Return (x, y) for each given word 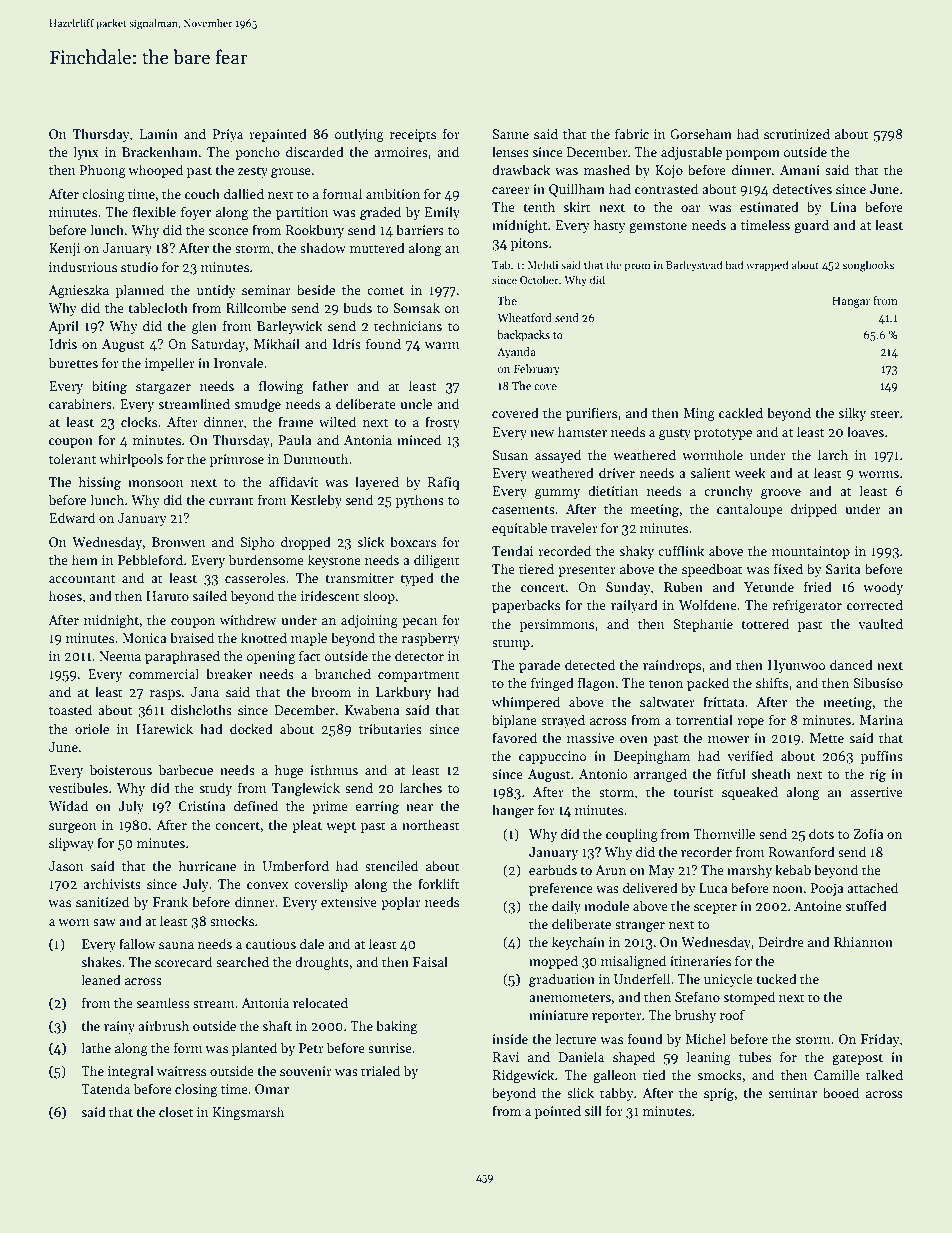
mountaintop (811, 552)
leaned (101, 979)
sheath (771, 773)
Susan (510, 455)
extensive (349, 902)
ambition (393, 193)
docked (251, 728)
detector (419, 655)
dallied (244, 193)
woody (883, 588)
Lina (843, 207)
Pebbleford (150, 559)
